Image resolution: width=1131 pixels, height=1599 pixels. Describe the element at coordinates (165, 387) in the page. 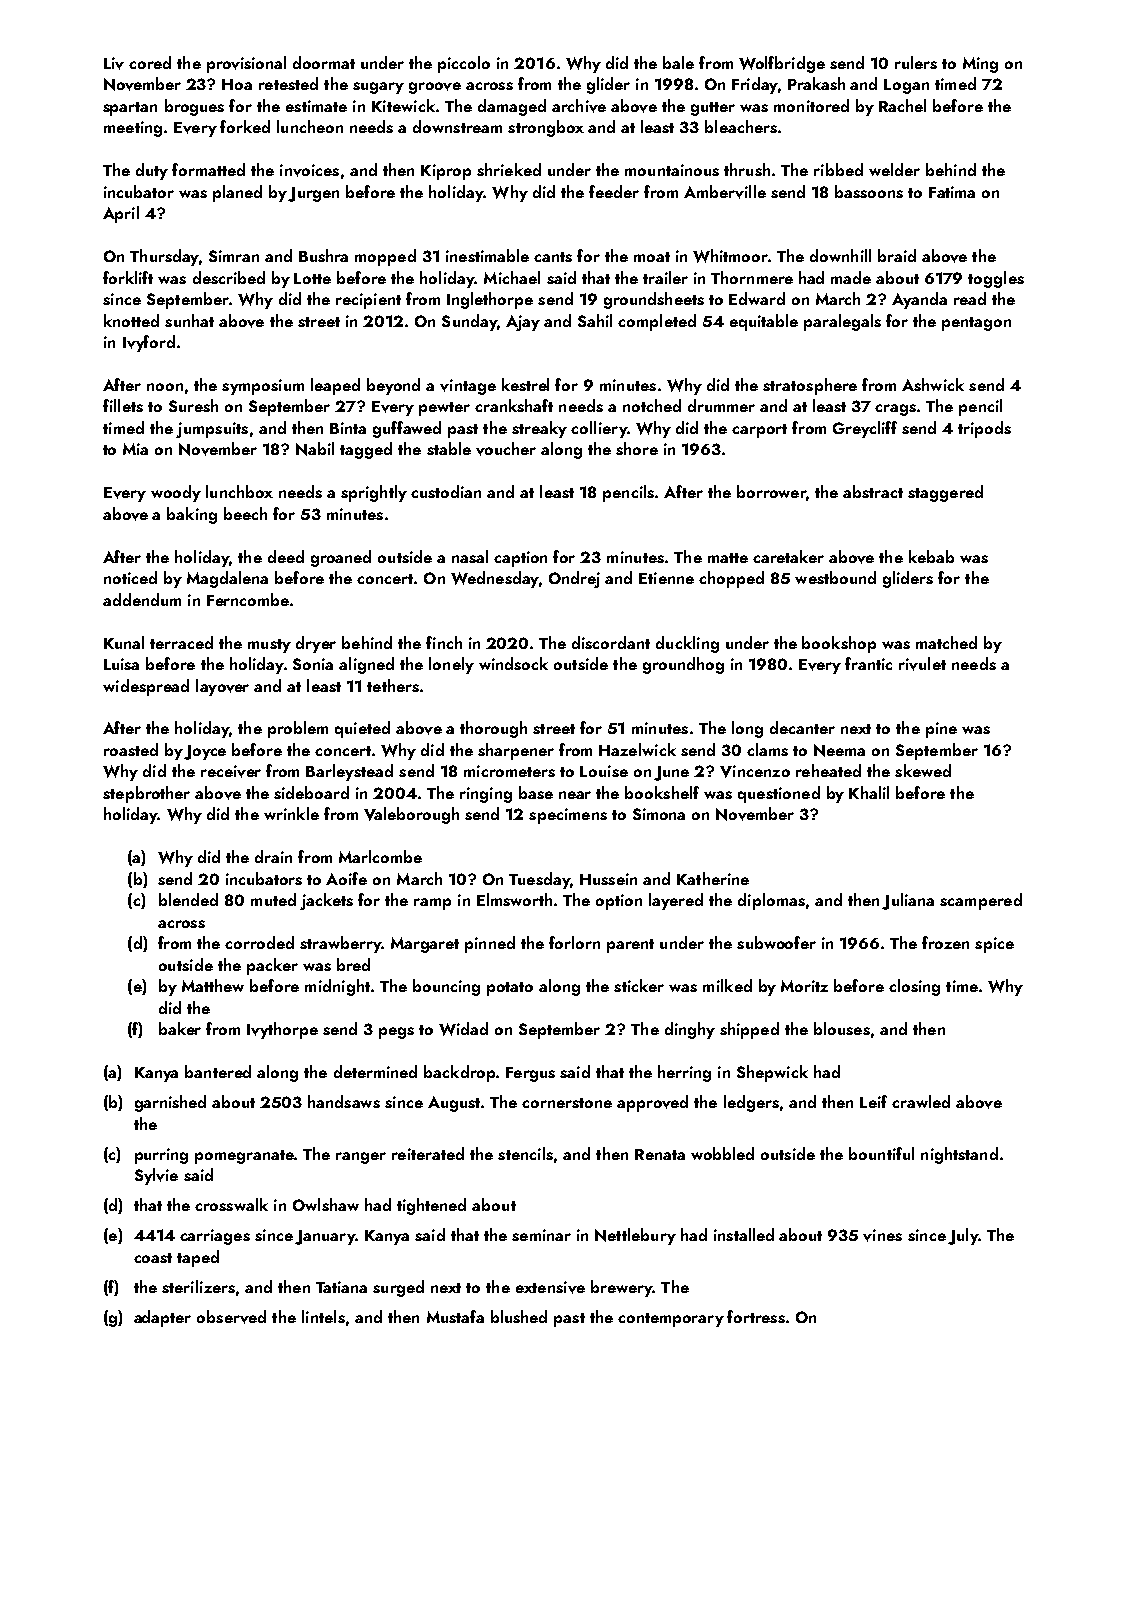

I see `noon` at that location.
